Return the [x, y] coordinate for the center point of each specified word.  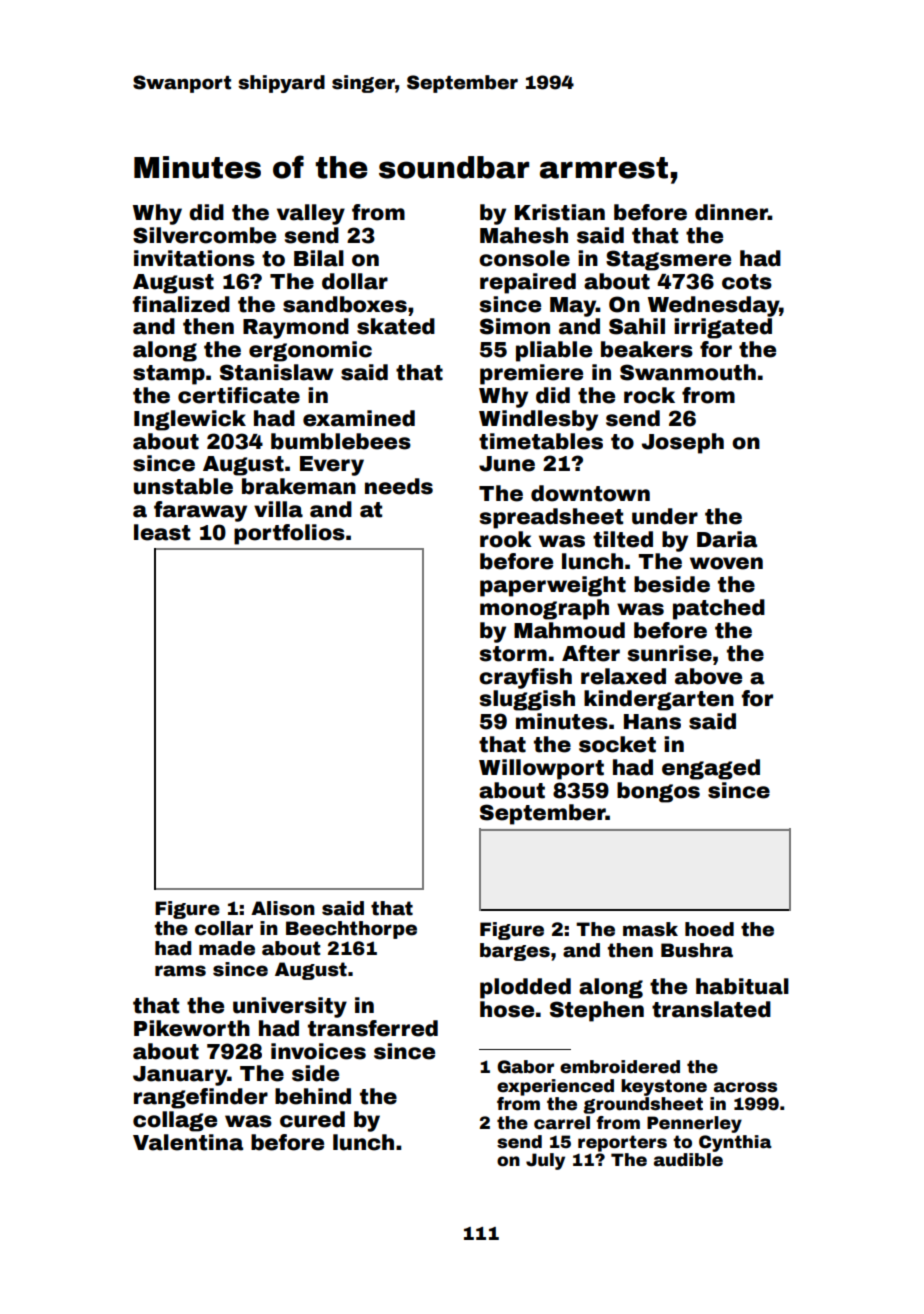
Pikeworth [192, 1028]
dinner [731, 212]
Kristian [560, 212]
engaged [711, 769]
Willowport [541, 769]
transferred [373, 1028]
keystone [664, 1087]
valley [311, 214]
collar [224, 928]
